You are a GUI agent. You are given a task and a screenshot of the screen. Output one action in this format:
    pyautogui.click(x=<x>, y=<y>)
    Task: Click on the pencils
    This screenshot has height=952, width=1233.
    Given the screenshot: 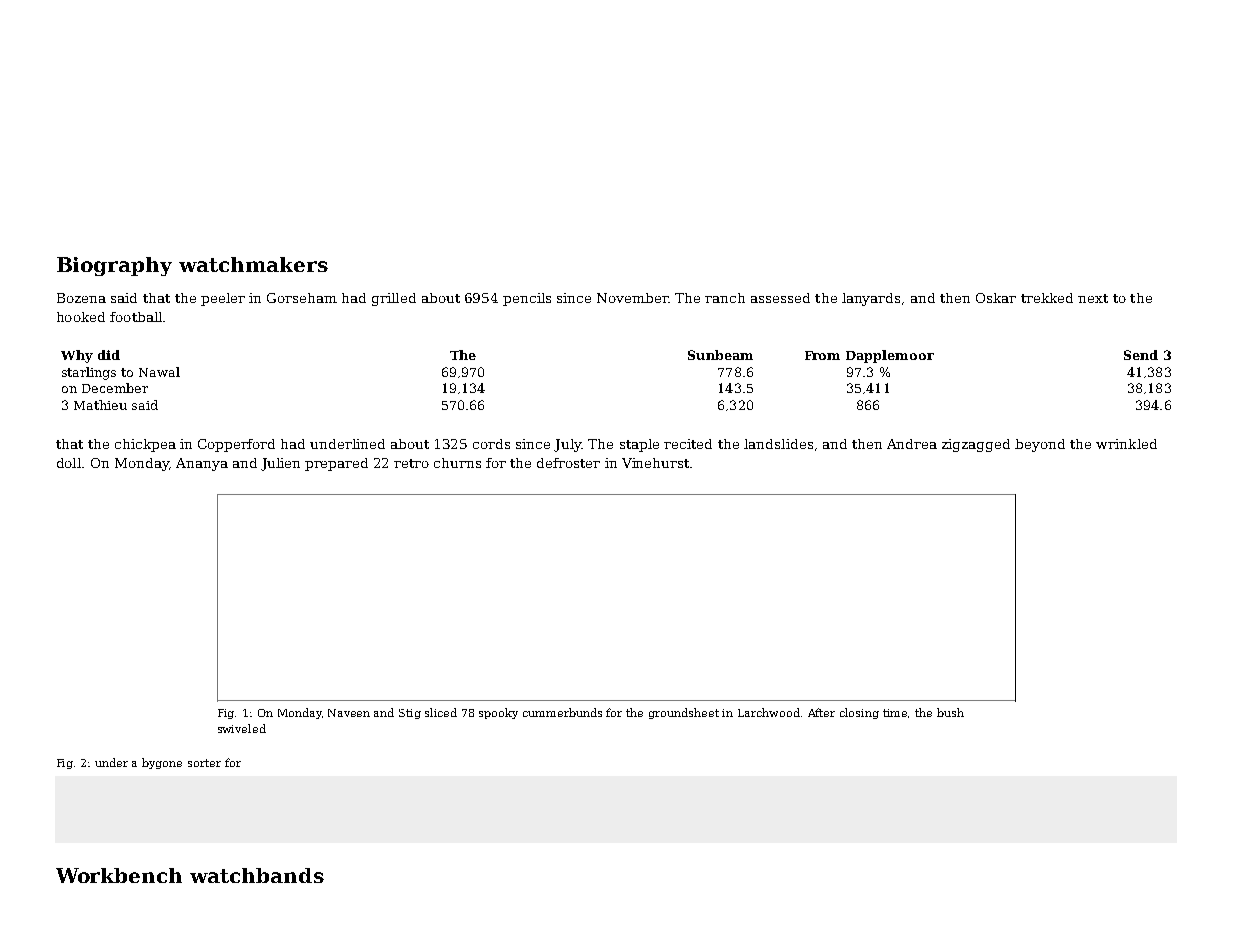 What is the action you would take?
    pyautogui.click(x=527, y=299)
